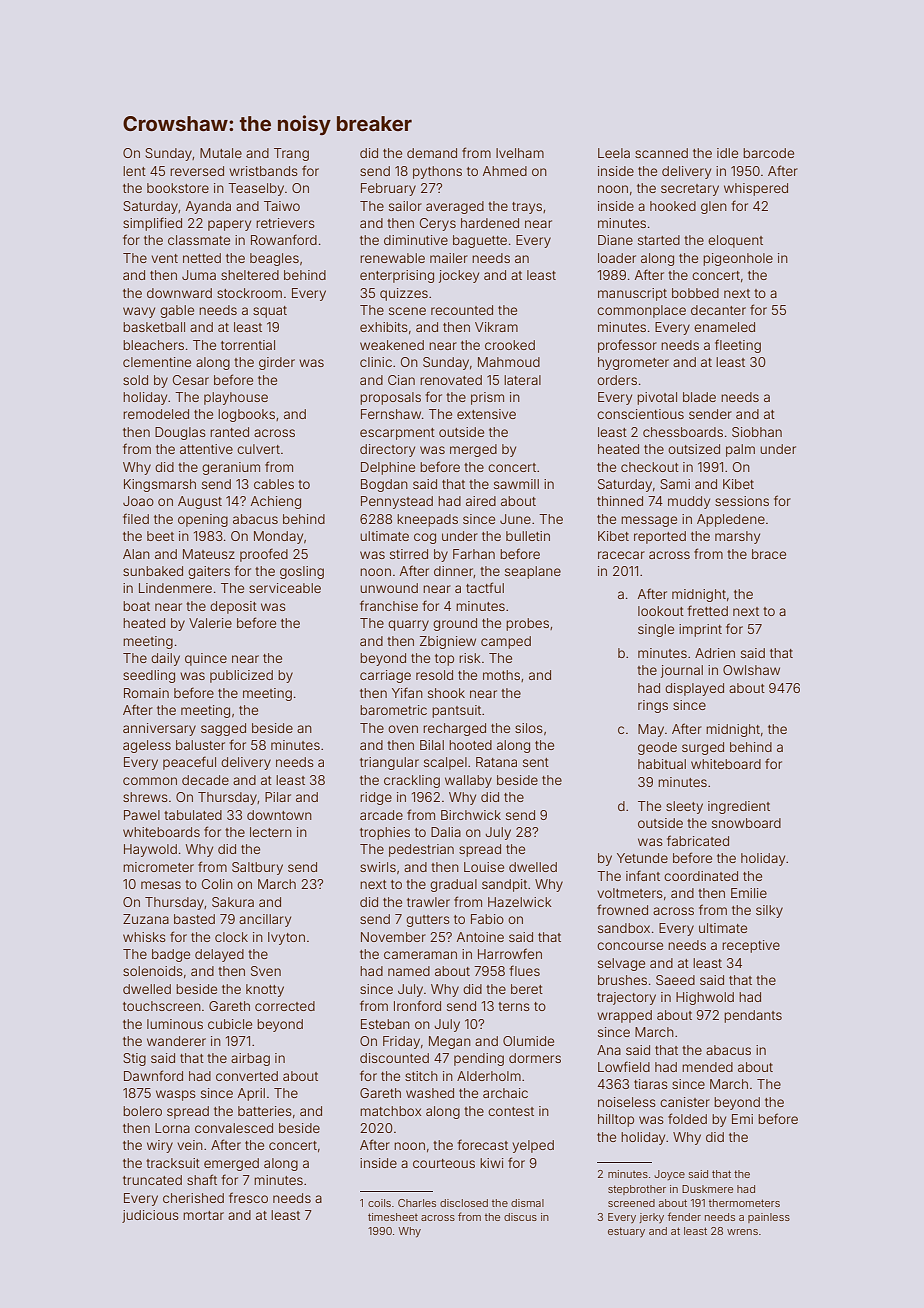 The image size is (924, 1308). What do you see at coordinates (152, 1180) in the image?
I see `truncated` at bounding box center [152, 1180].
